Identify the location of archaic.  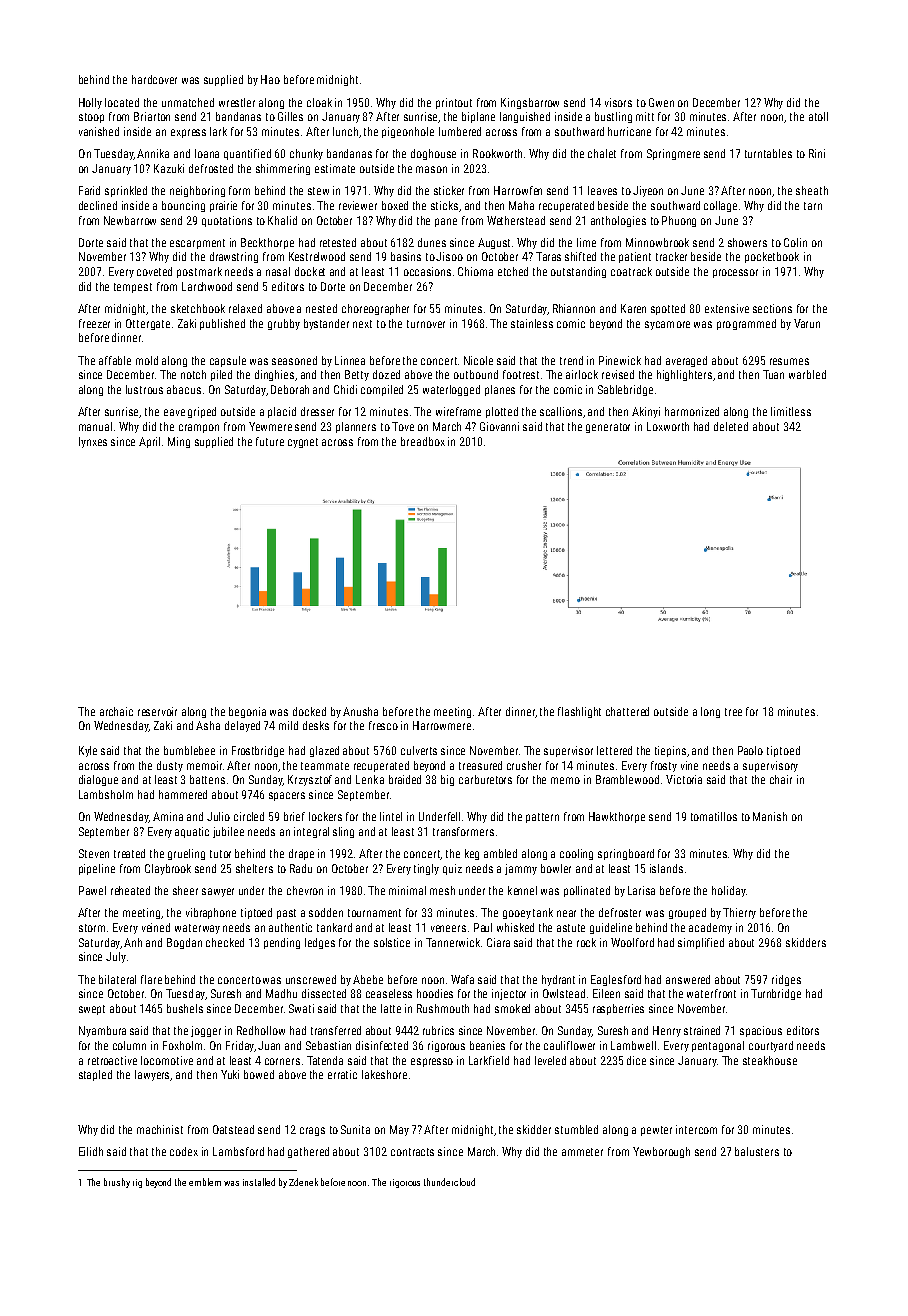
(116, 711).
